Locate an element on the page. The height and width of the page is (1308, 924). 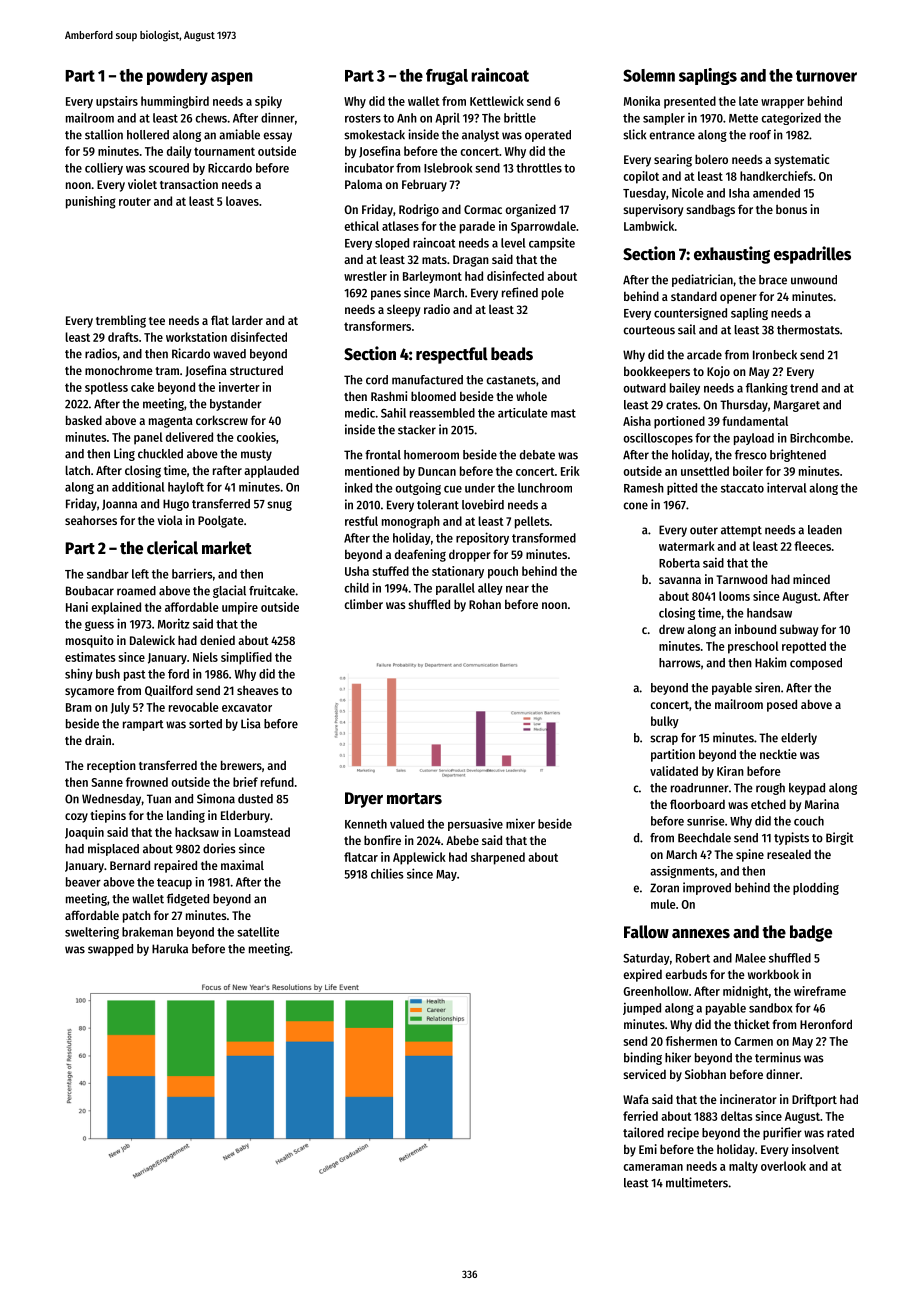
powdery is located at coordinates (177, 77).
